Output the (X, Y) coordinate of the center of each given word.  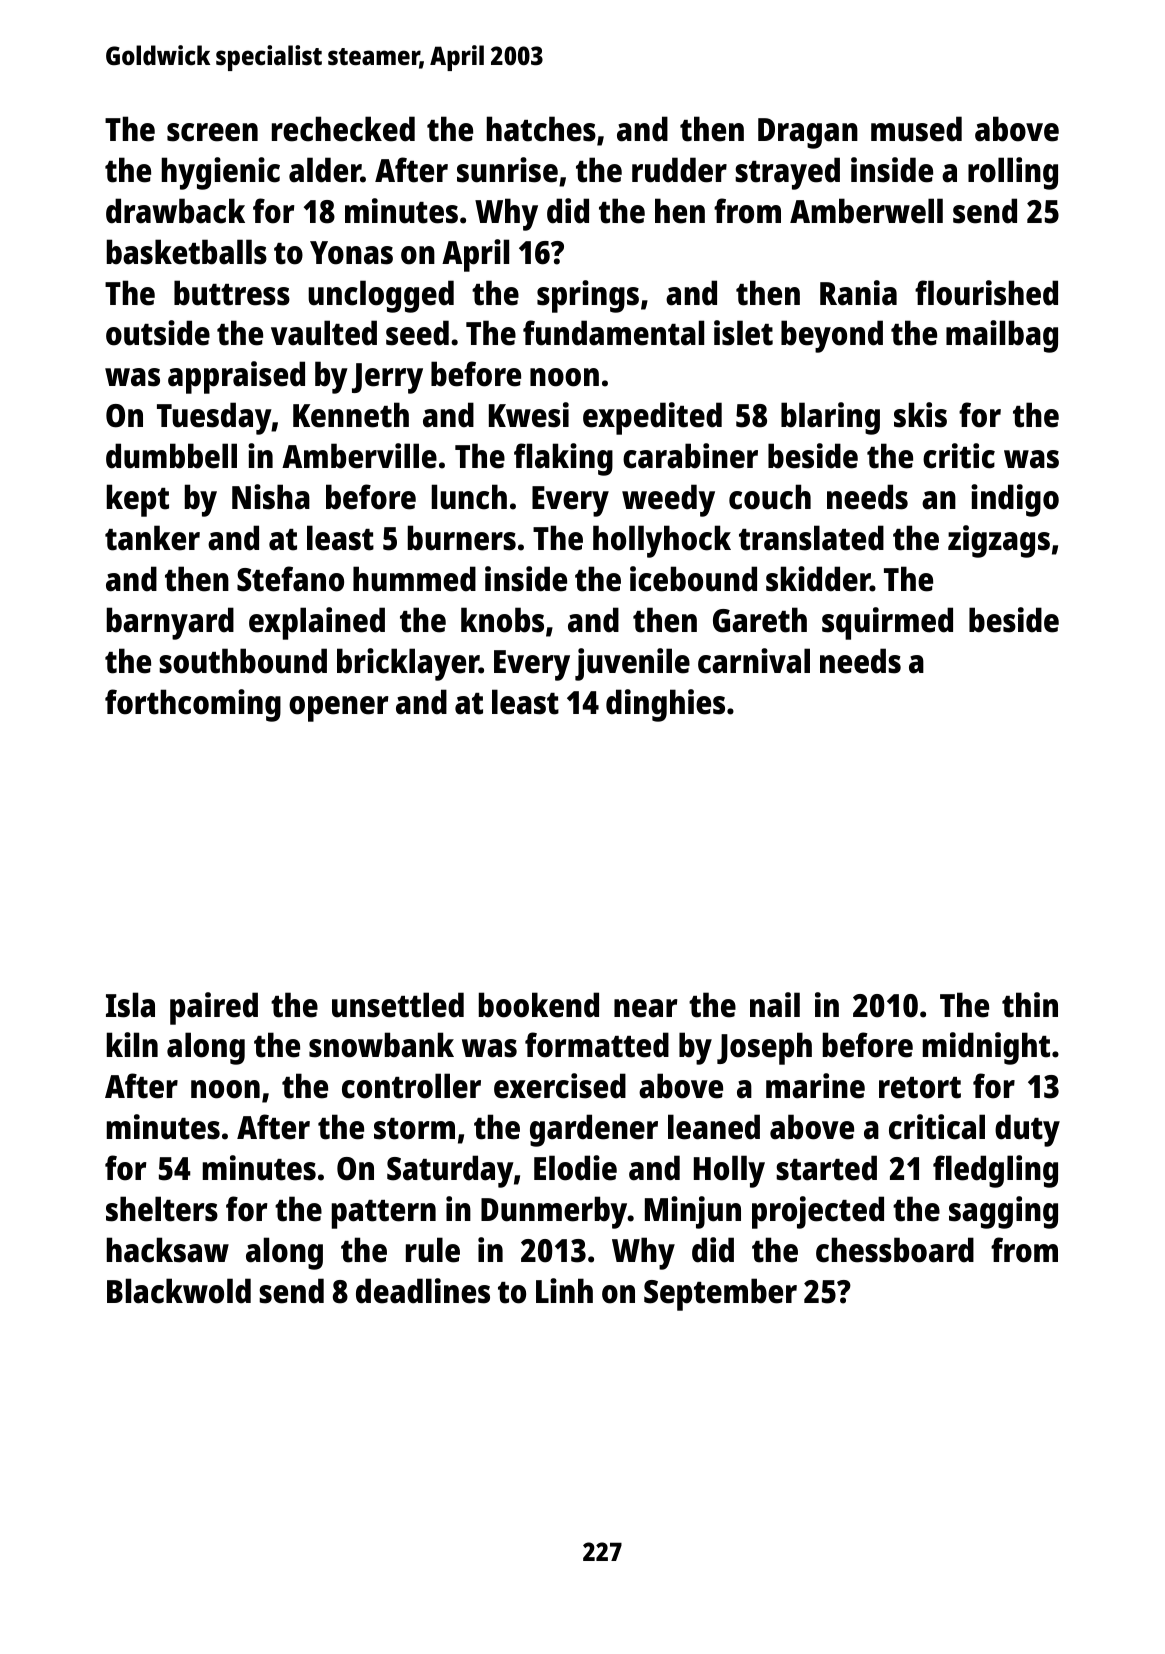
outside (158, 333)
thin (1030, 1005)
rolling (1013, 173)
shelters (162, 1209)
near (645, 1008)
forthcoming (193, 705)
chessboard (895, 1250)
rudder (679, 170)
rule (433, 1250)
